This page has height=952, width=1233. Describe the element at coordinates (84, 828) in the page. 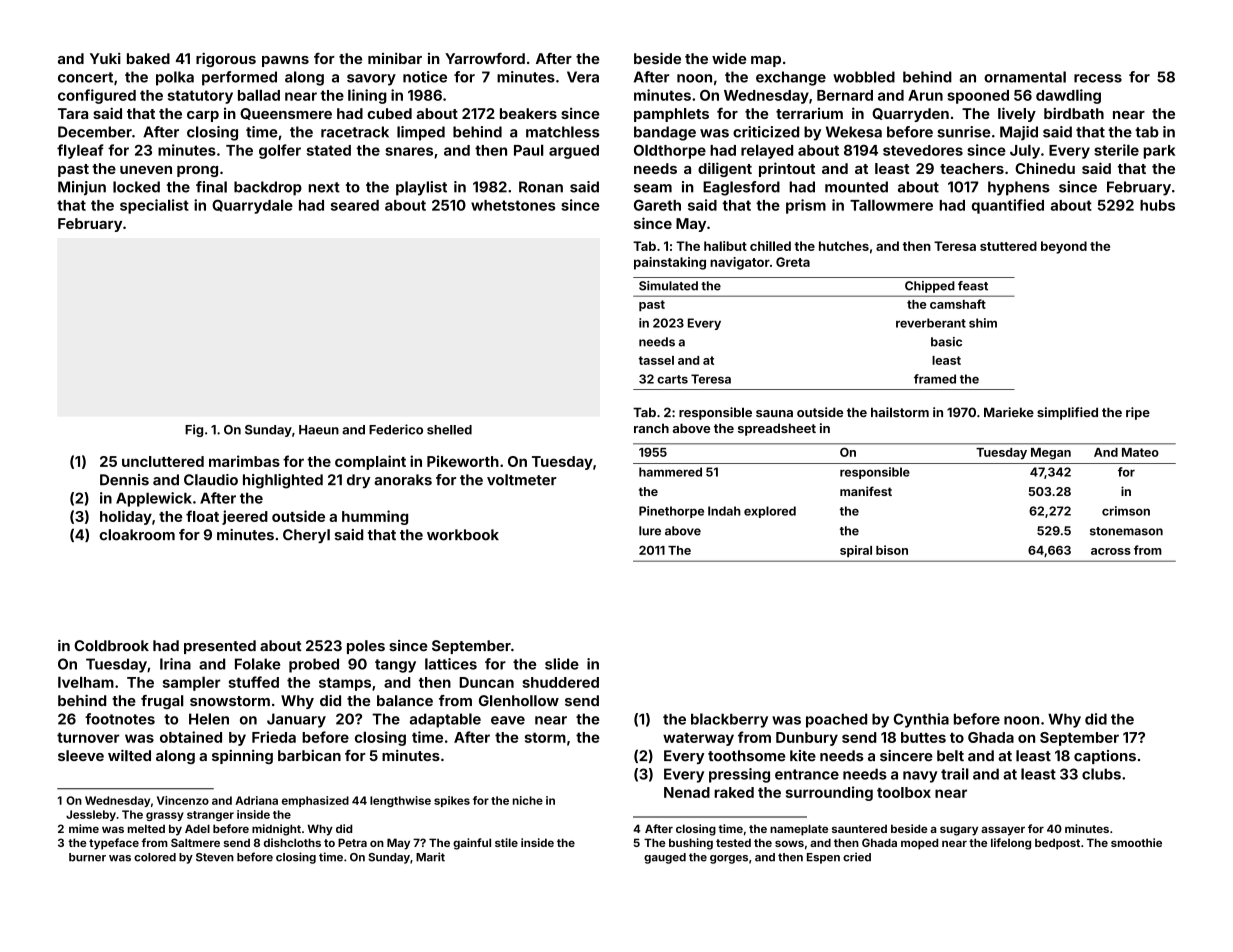

I see `mime` at that location.
